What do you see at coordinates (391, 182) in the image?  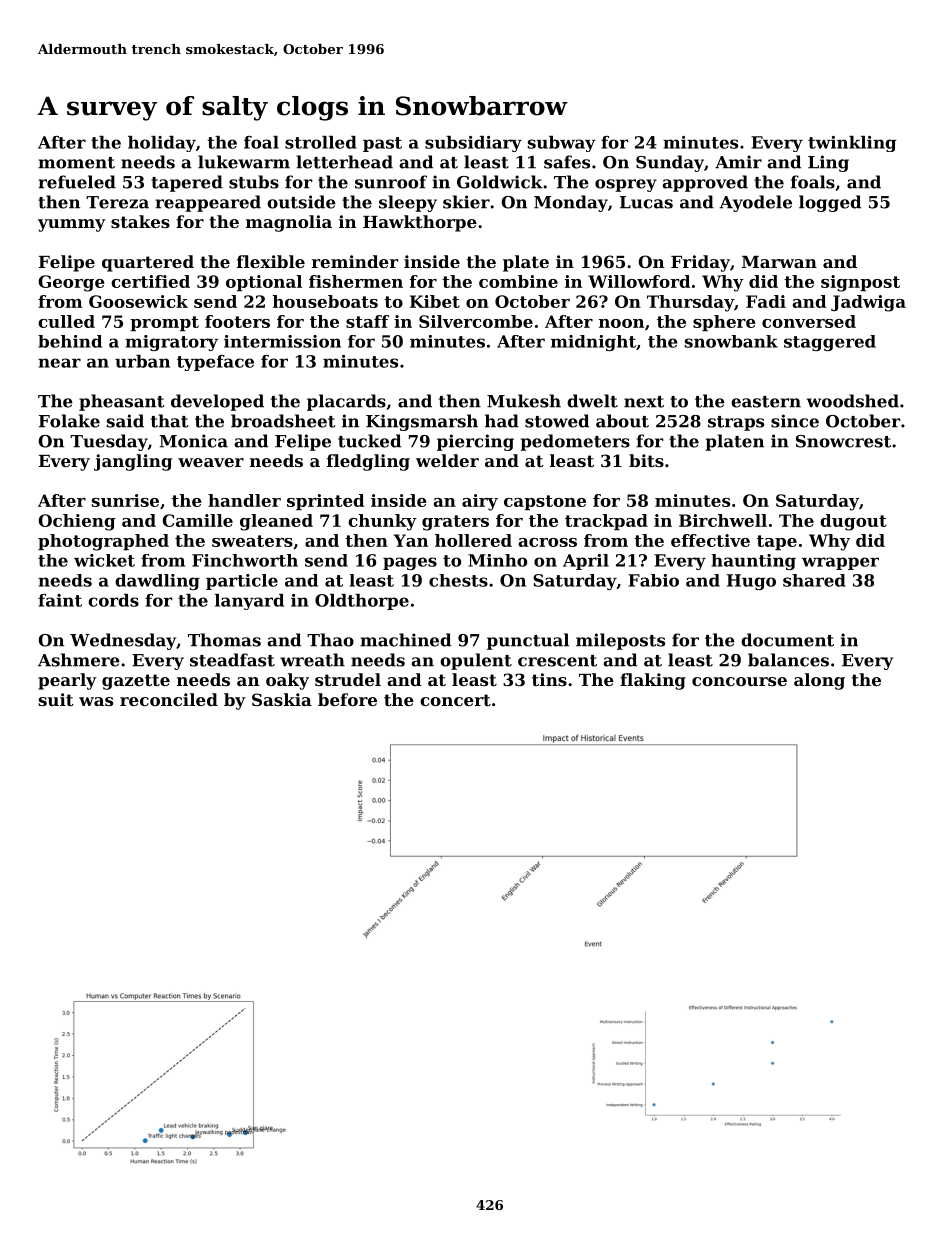 I see `sunroof` at bounding box center [391, 182].
